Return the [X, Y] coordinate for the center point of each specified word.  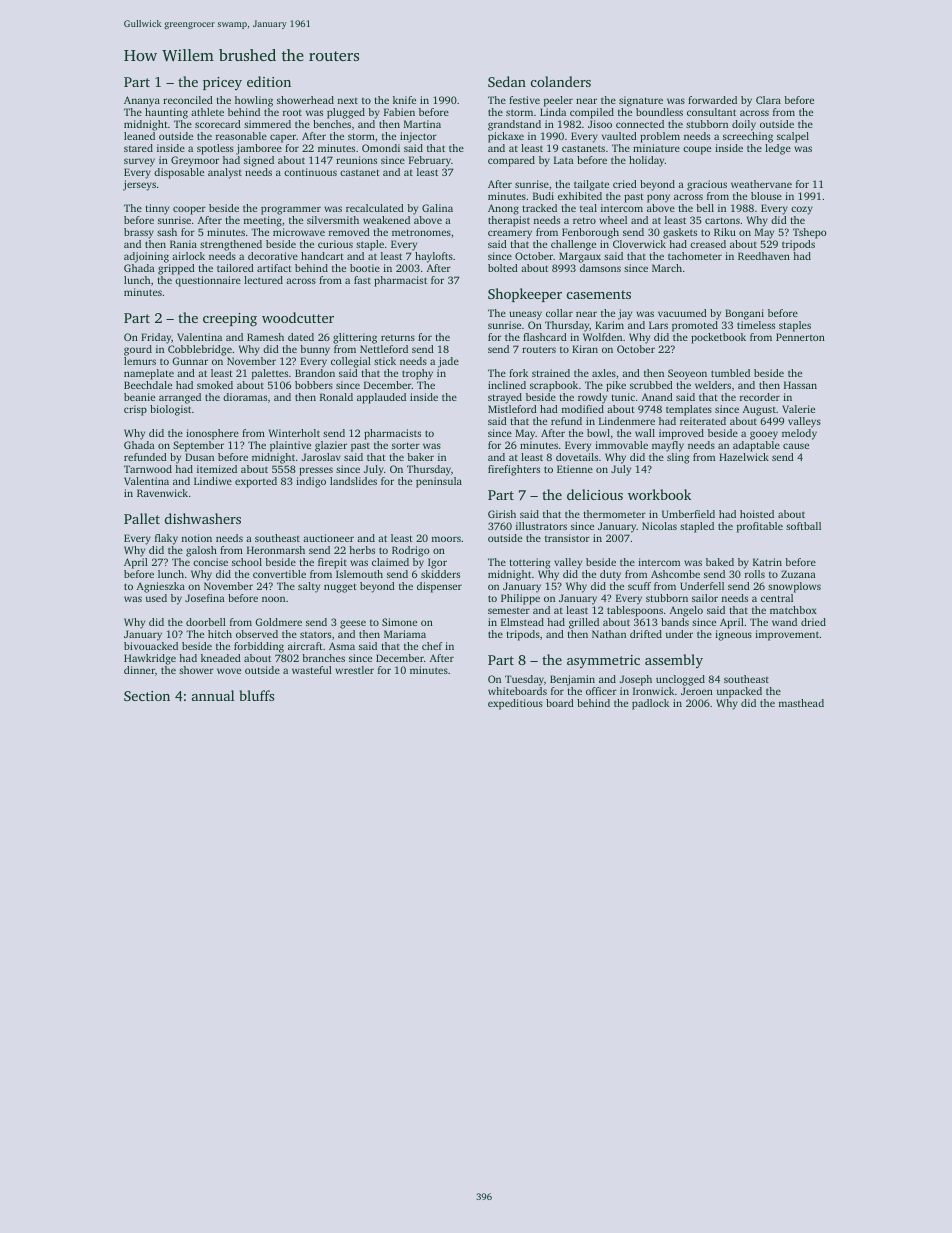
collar [559, 313]
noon [273, 599]
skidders [440, 574]
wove [229, 671]
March [667, 268]
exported [256, 482]
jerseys [139, 185]
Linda [553, 112]
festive [524, 100]
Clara [768, 100]
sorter [406, 445]
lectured [263, 280]
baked [720, 562]
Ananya [142, 101]
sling [678, 458]
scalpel [793, 137]
